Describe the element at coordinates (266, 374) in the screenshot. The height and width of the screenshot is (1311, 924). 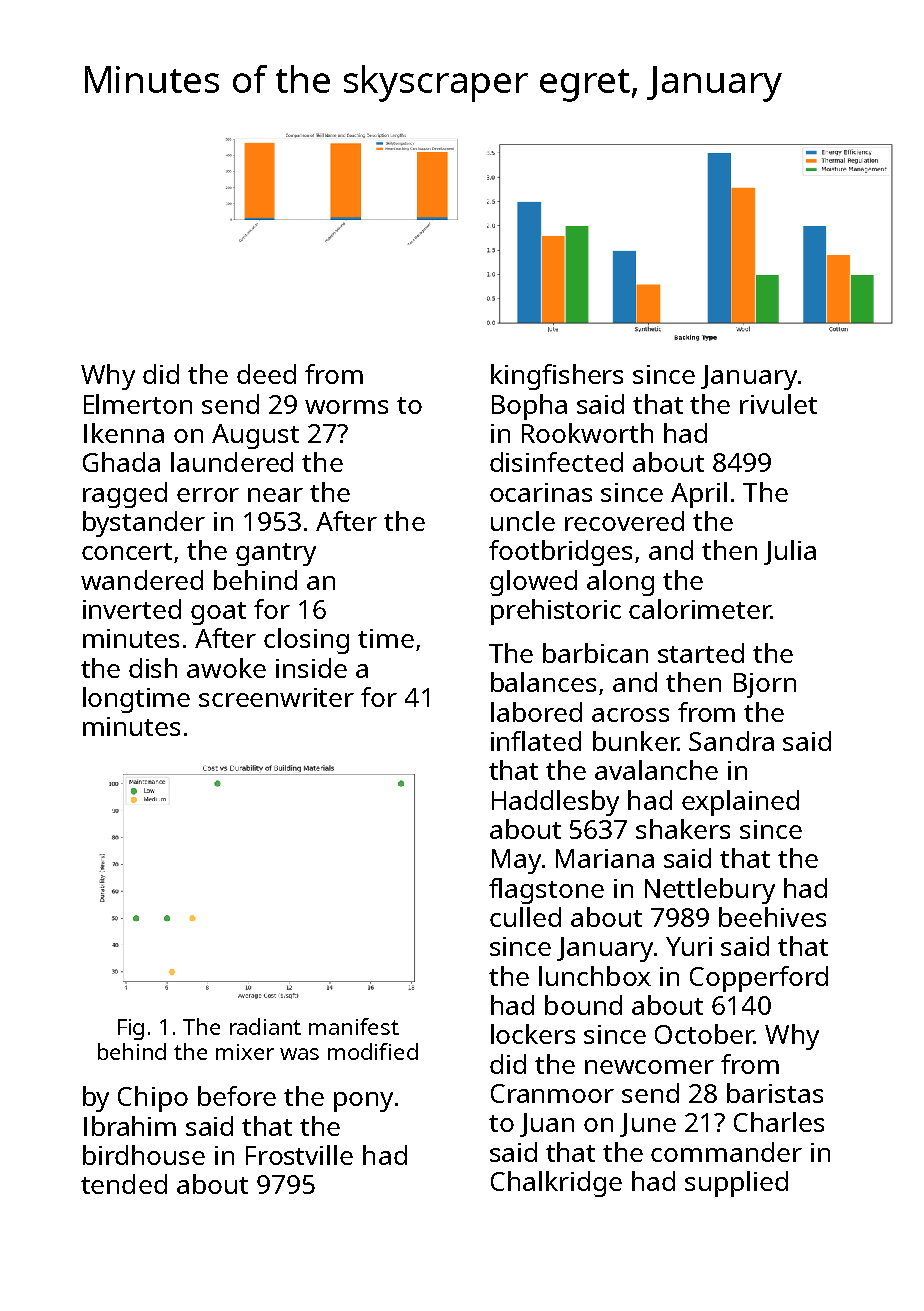
I see `deed` at that location.
